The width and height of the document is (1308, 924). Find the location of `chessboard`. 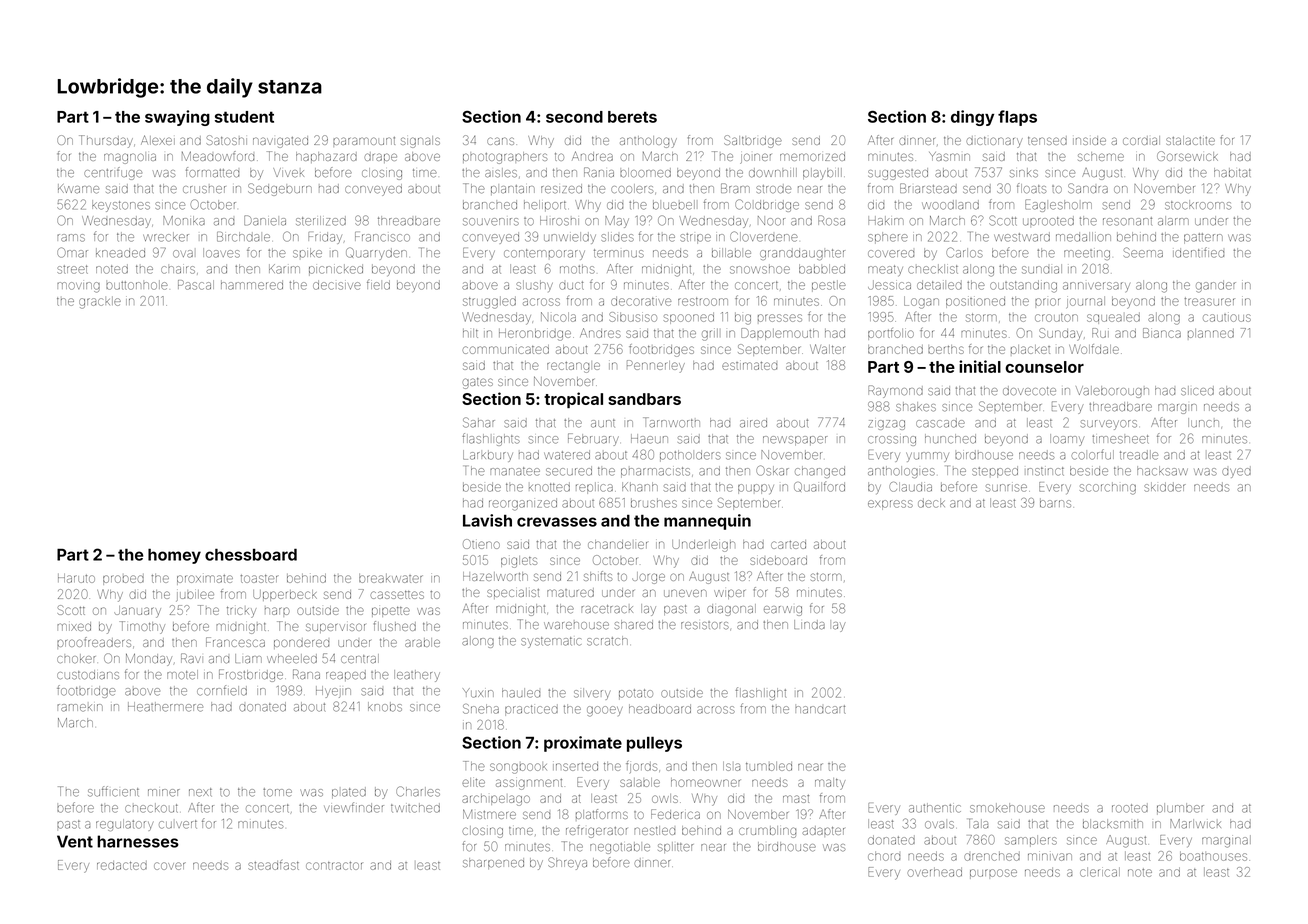

chessboard is located at coordinates (251, 554).
